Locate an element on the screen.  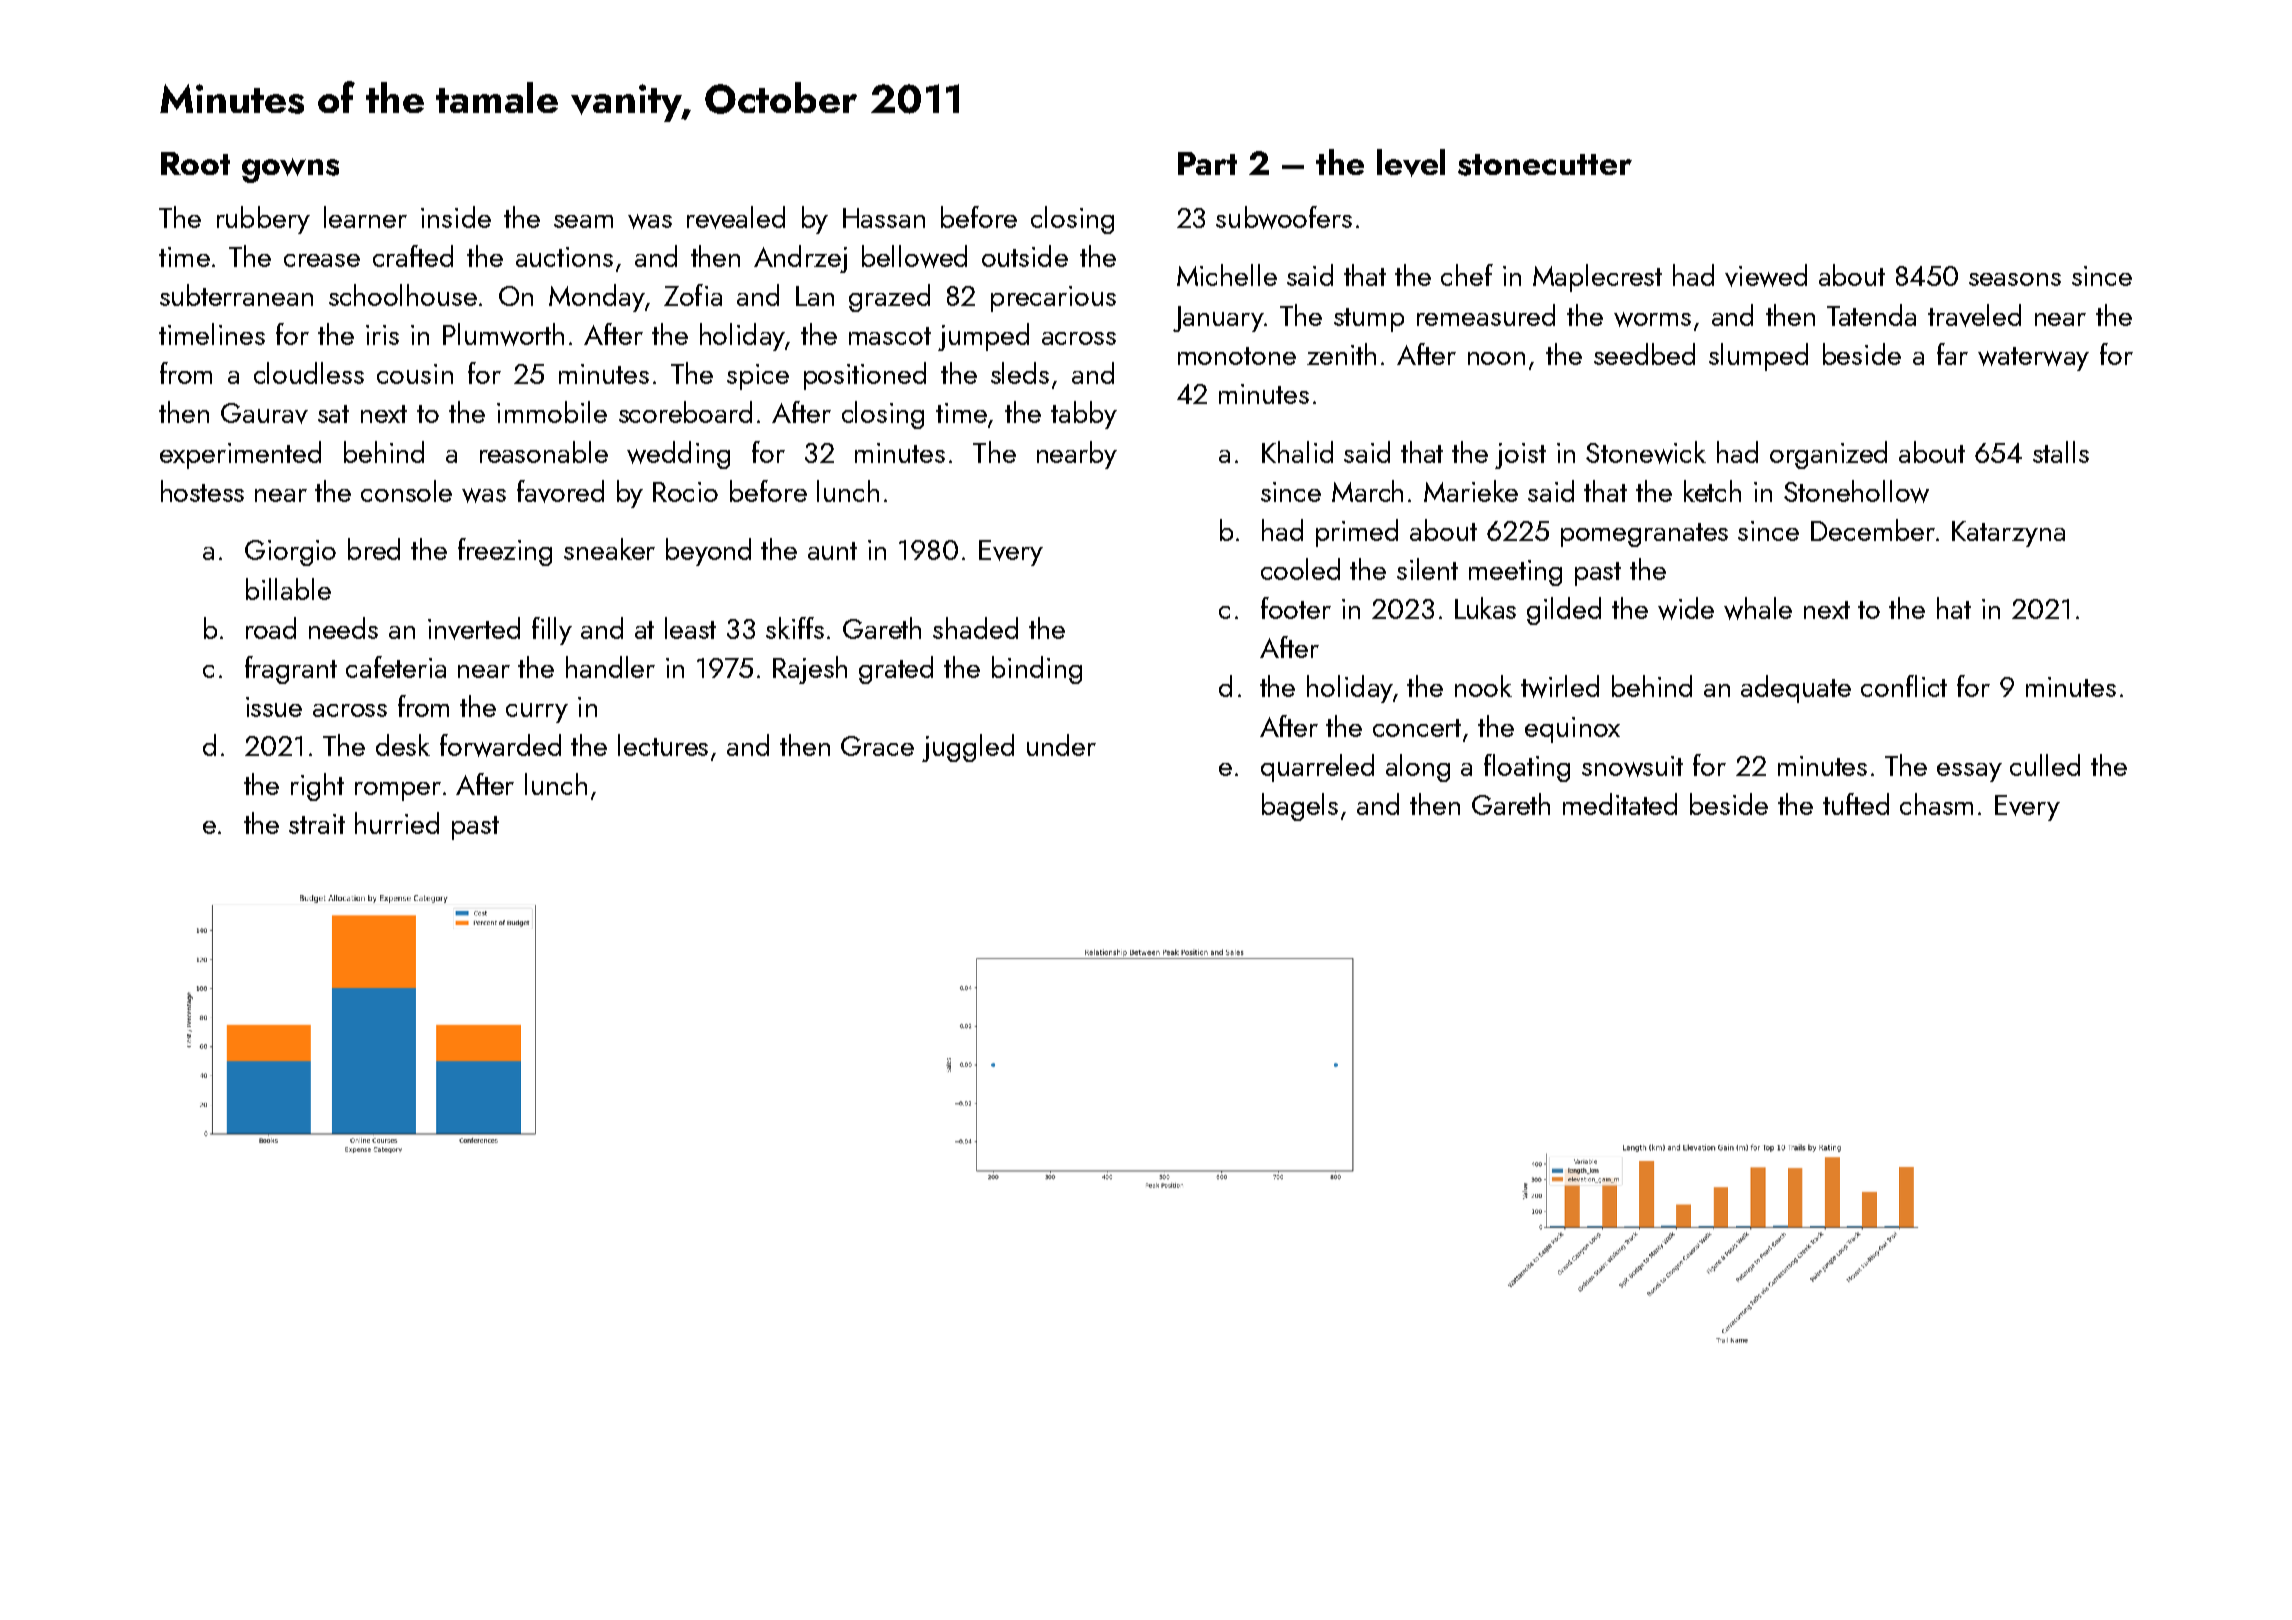
Giorgio is located at coordinates (290, 553).
